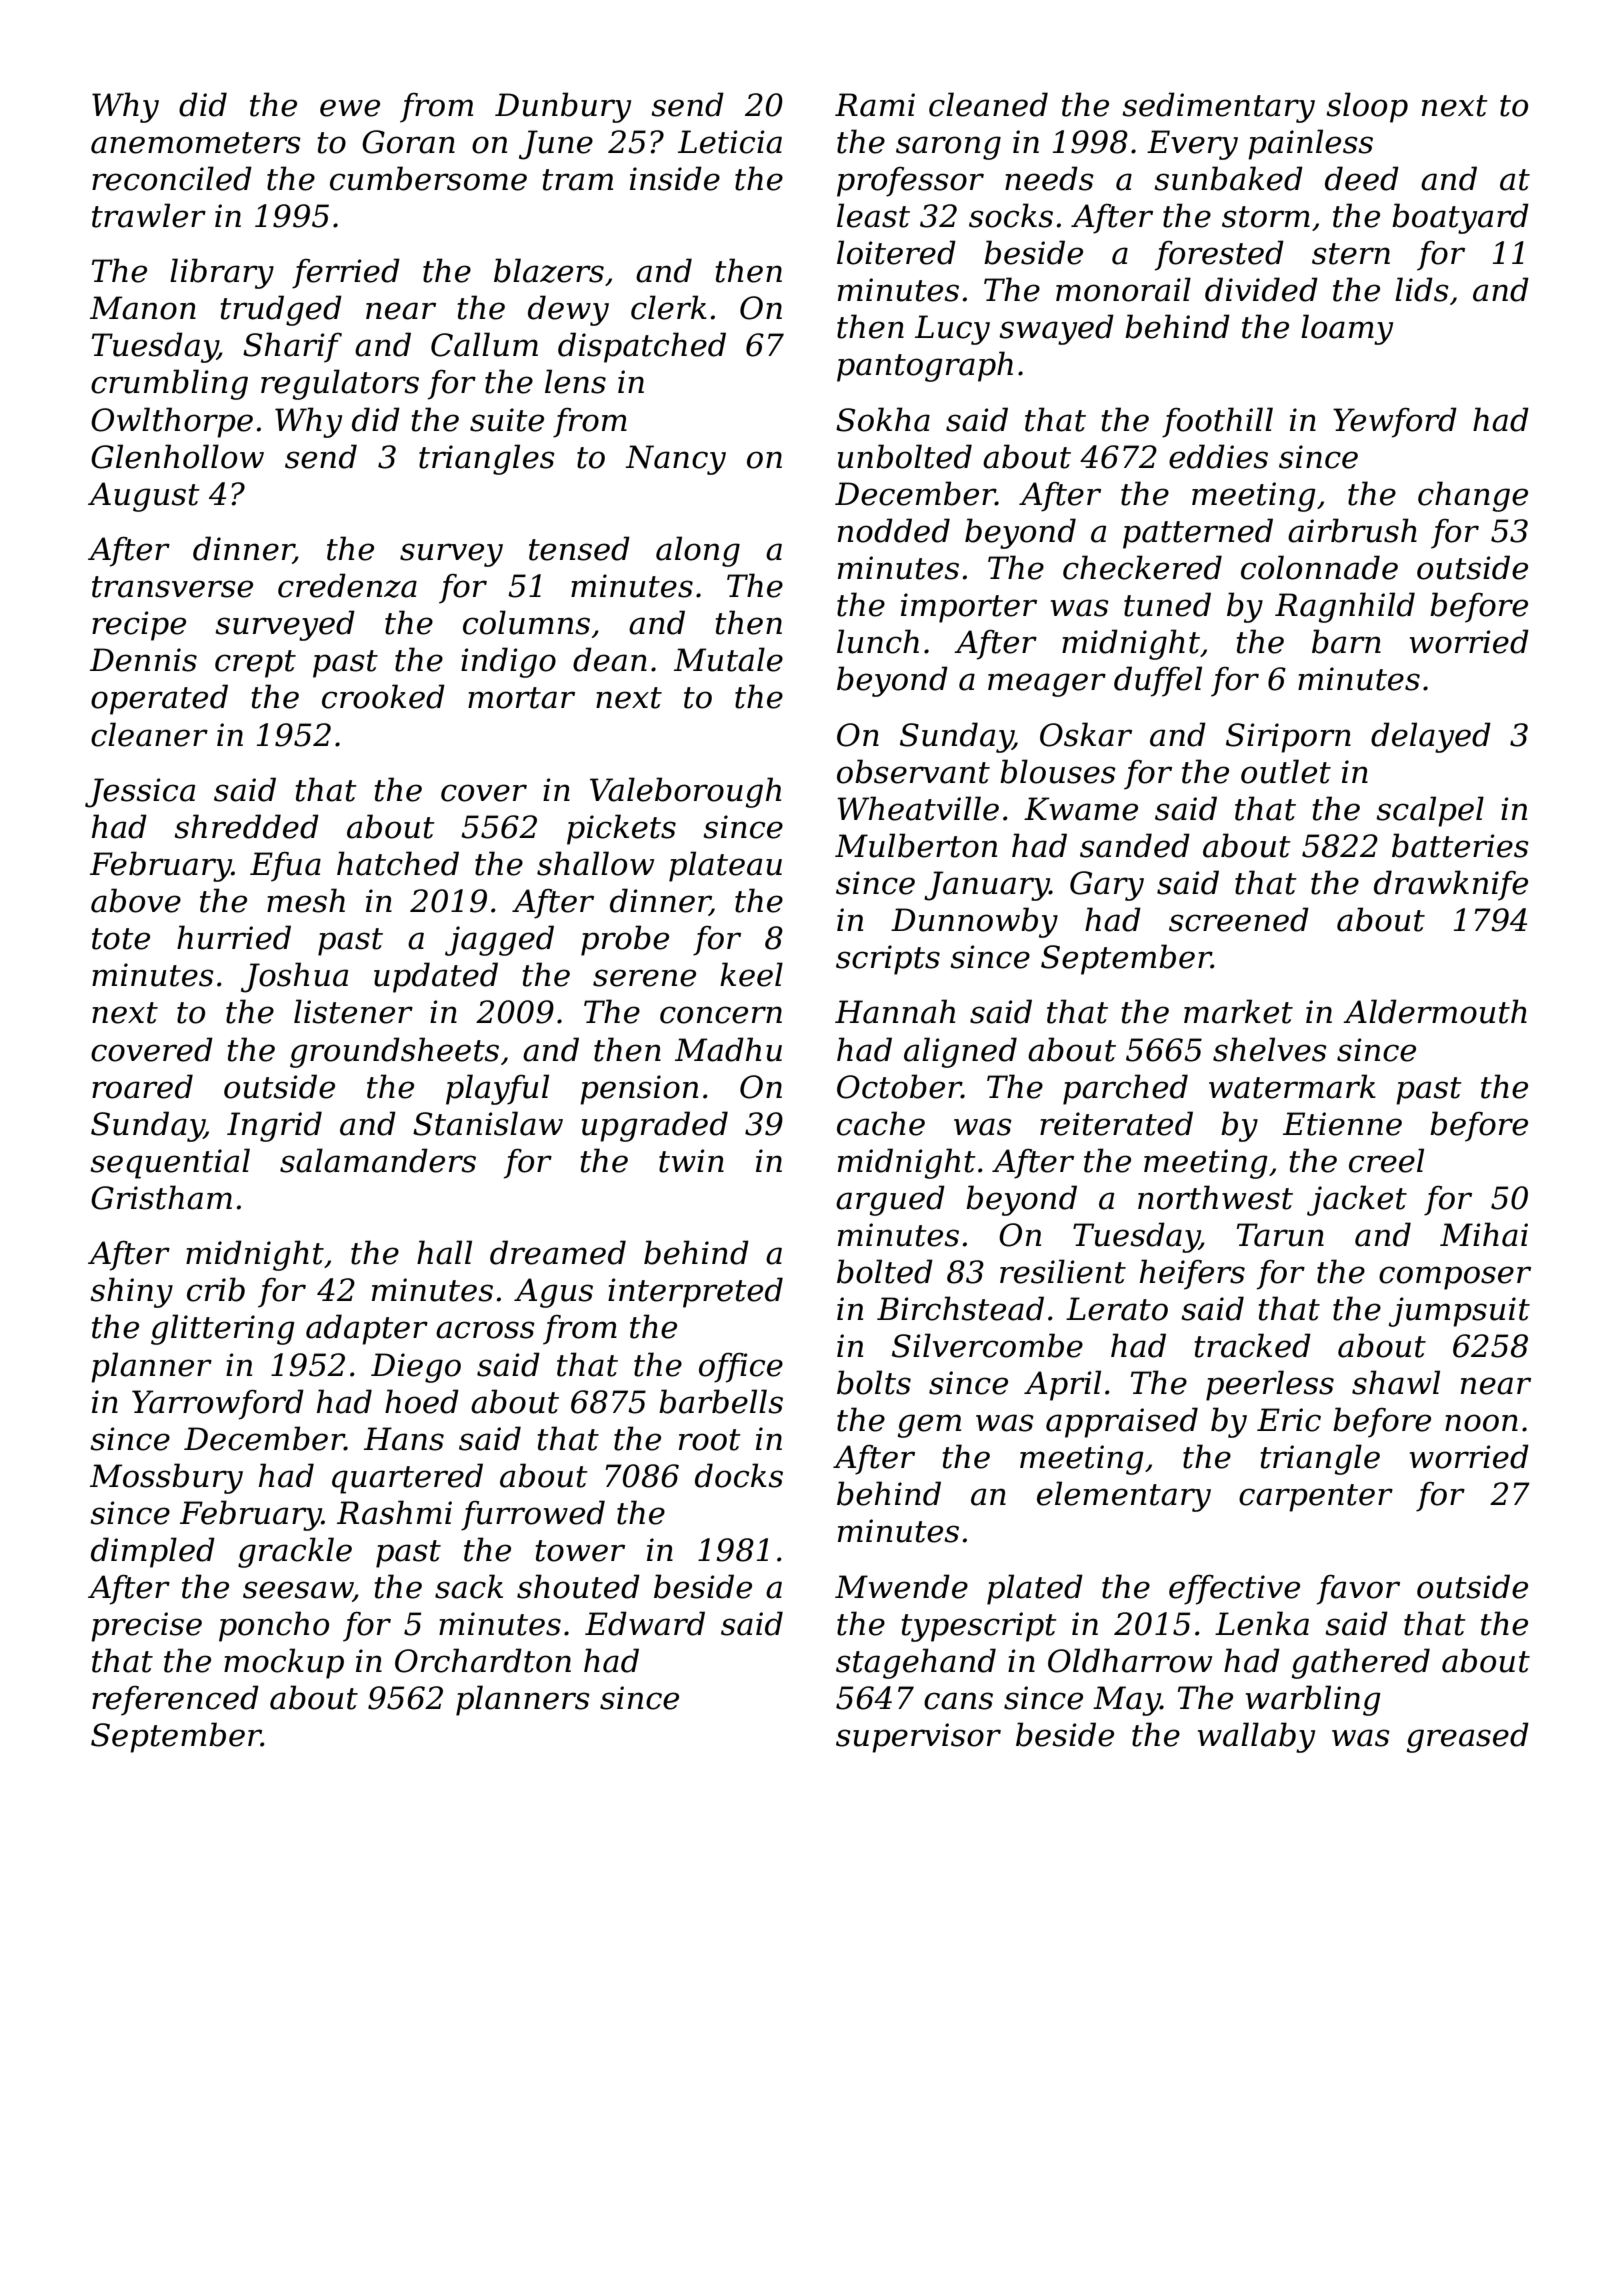  I want to click on twin, so click(691, 1161).
